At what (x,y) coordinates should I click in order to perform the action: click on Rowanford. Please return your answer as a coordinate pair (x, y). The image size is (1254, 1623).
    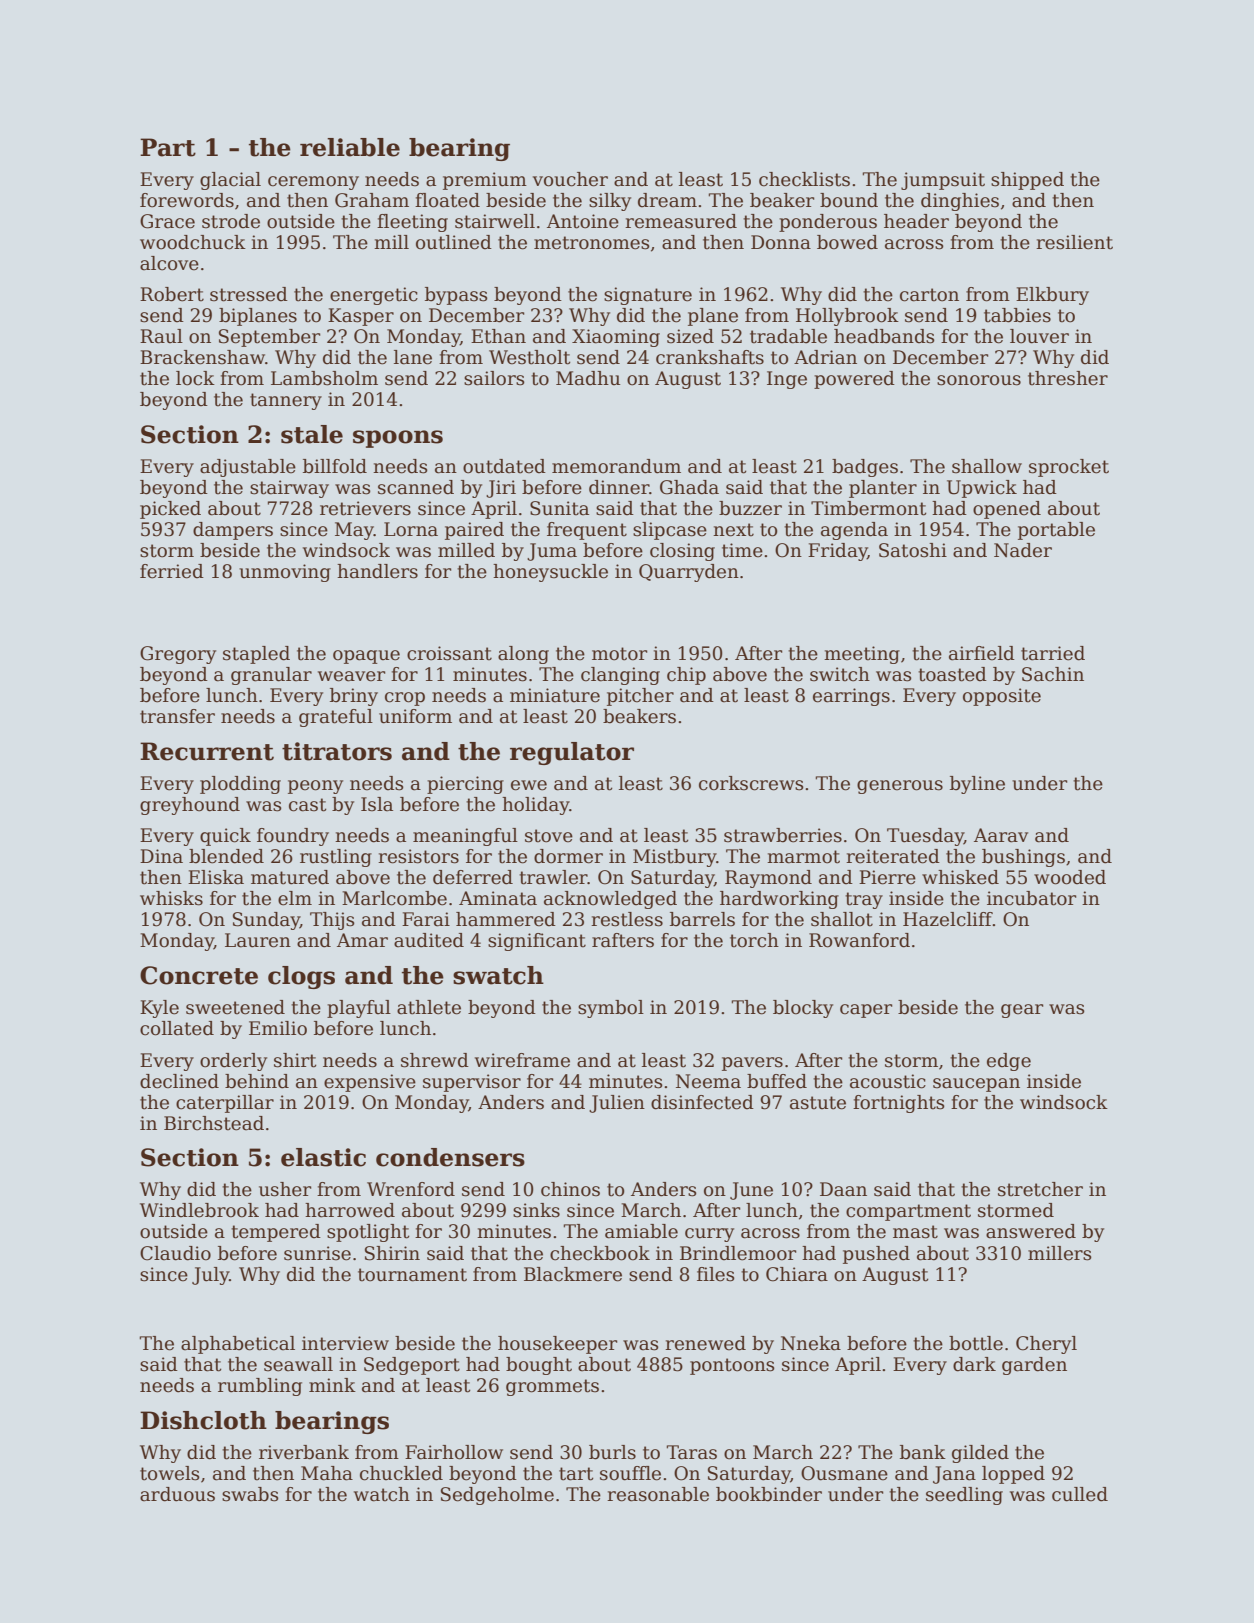
    Looking at the image, I should click on (859, 940).
